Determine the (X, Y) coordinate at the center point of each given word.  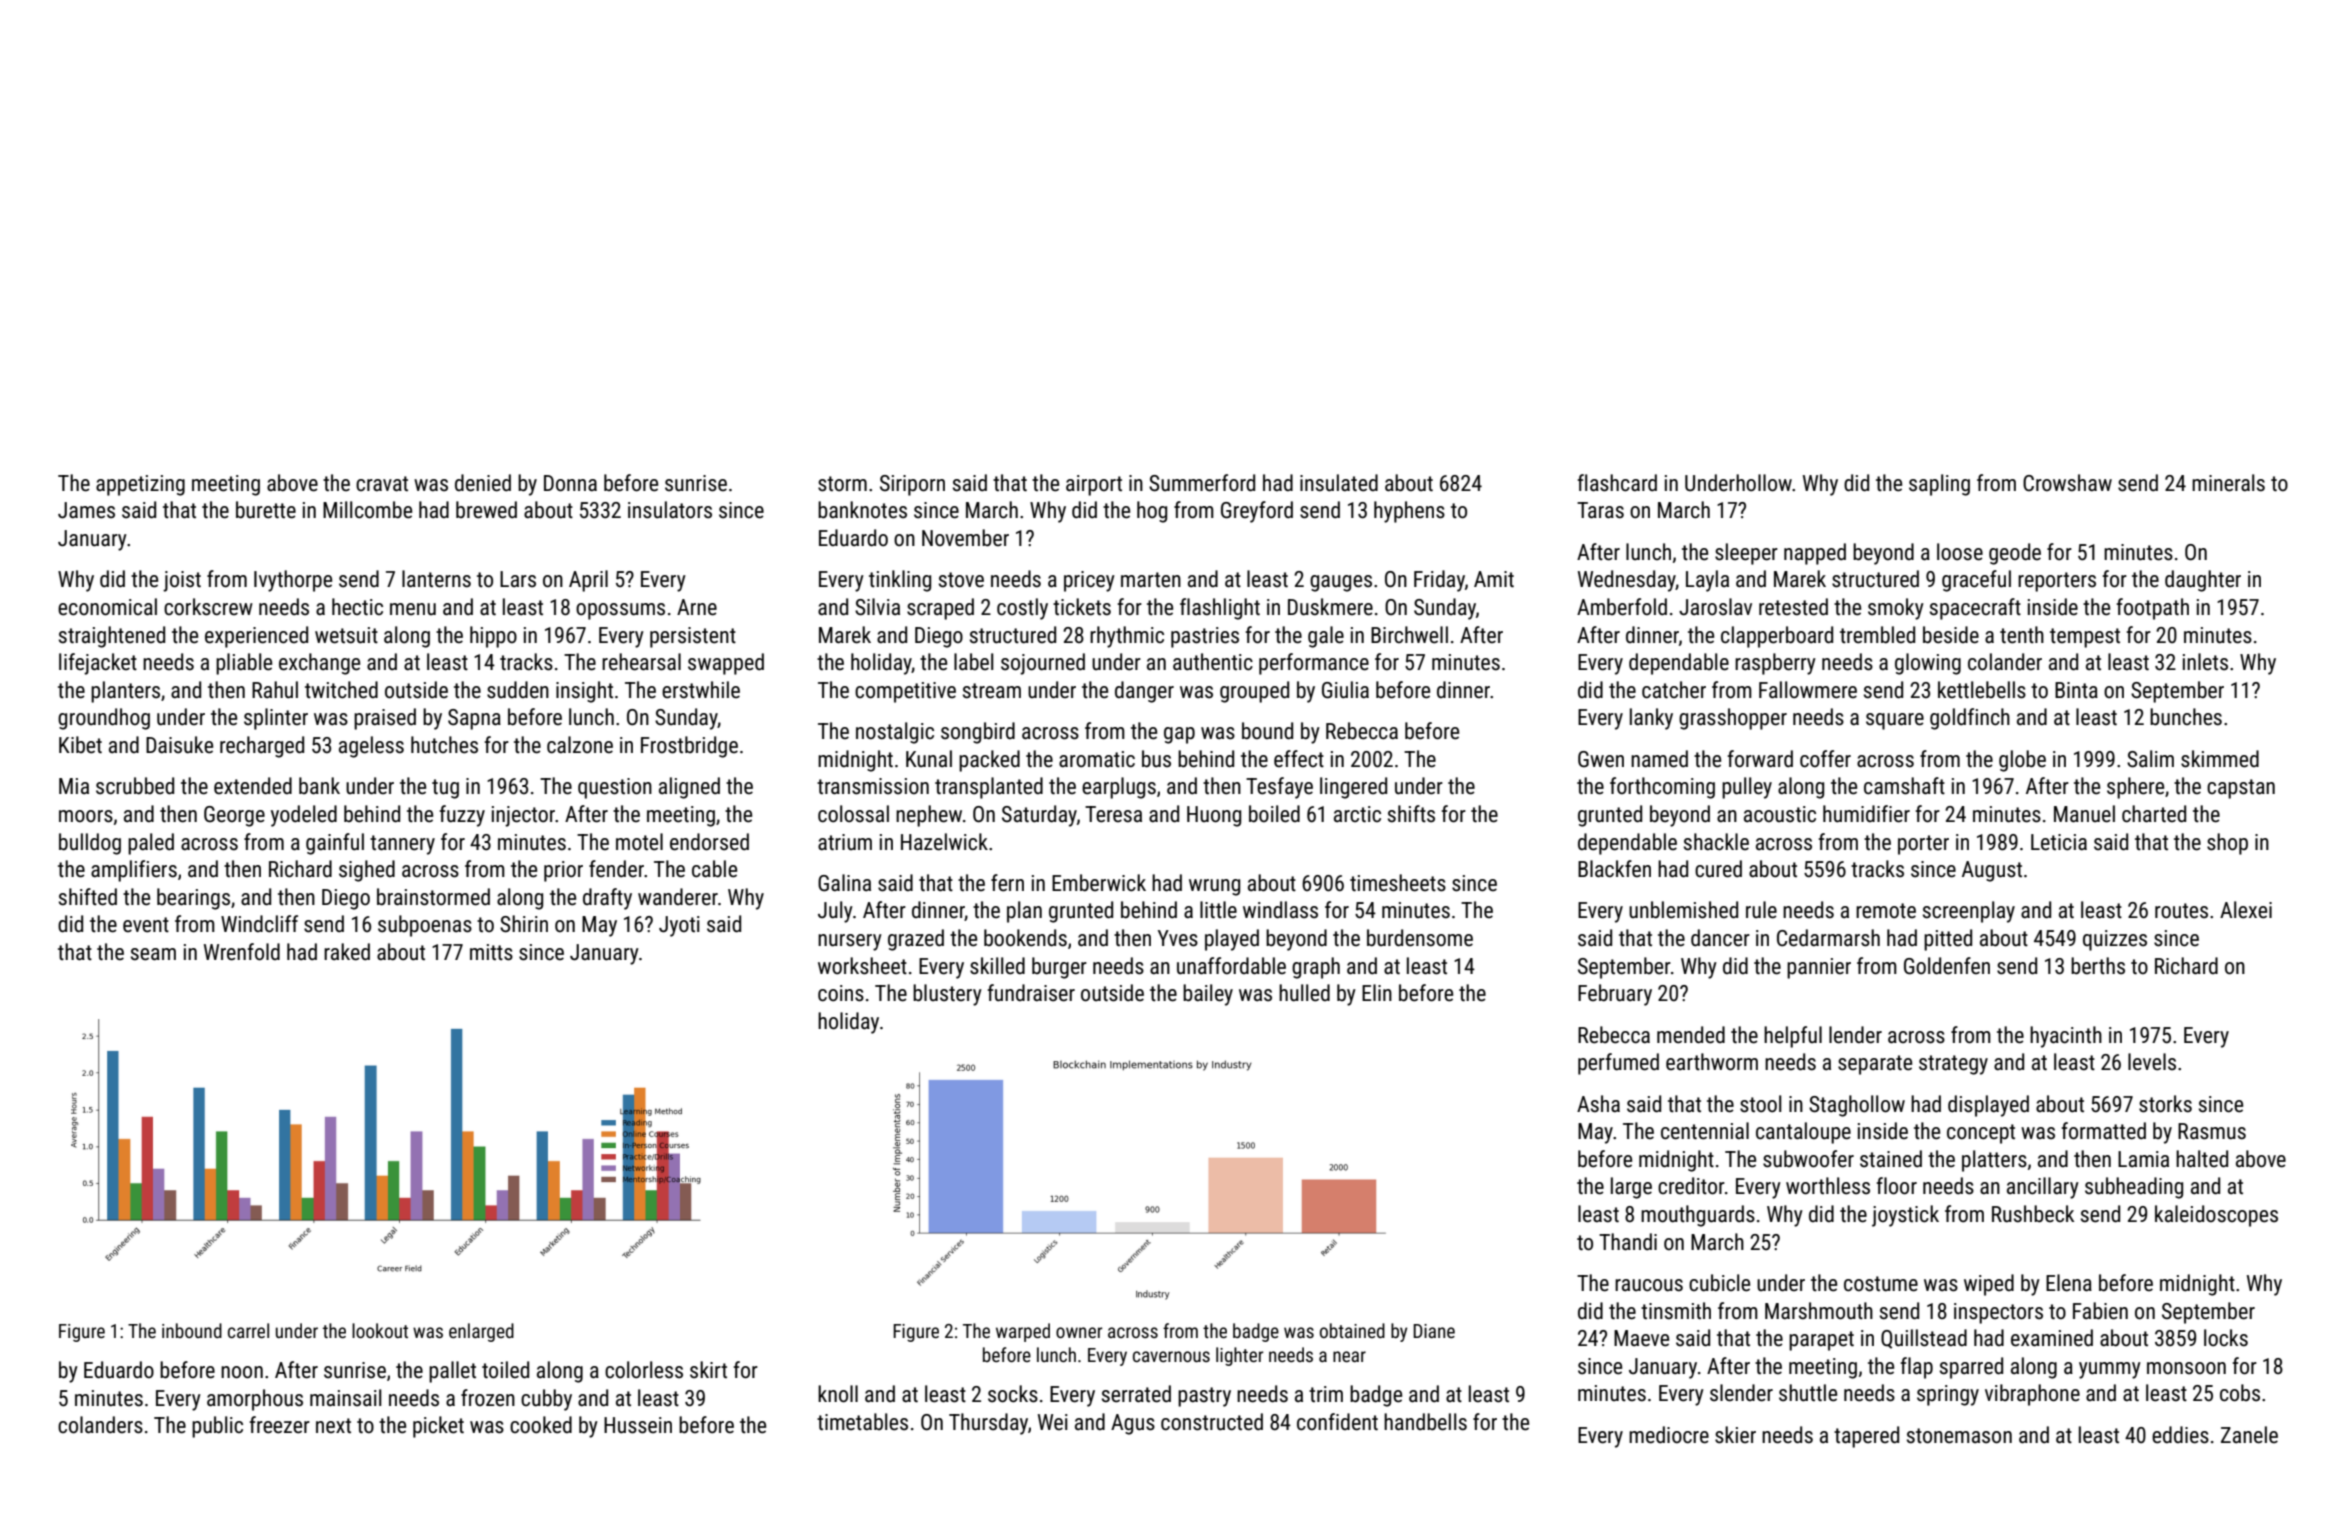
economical (107, 607)
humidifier (1866, 814)
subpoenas (425, 926)
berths (2098, 966)
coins (841, 993)
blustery (947, 995)
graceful (1976, 581)
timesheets (1398, 883)
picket (438, 1427)
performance (1314, 664)
